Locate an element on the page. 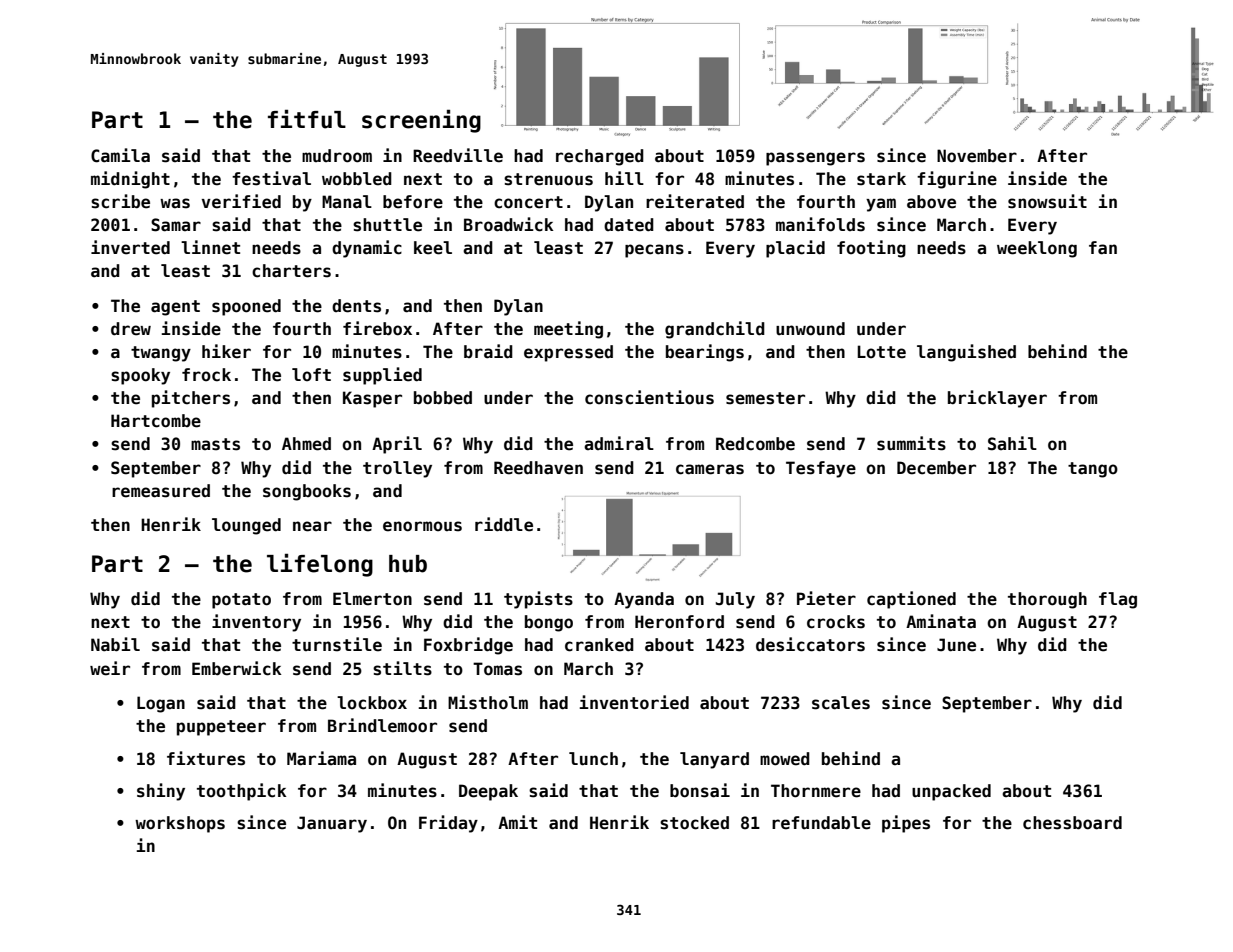 The height and width of the image is (952, 1233). fitful is located at coordinates (307, 119).
